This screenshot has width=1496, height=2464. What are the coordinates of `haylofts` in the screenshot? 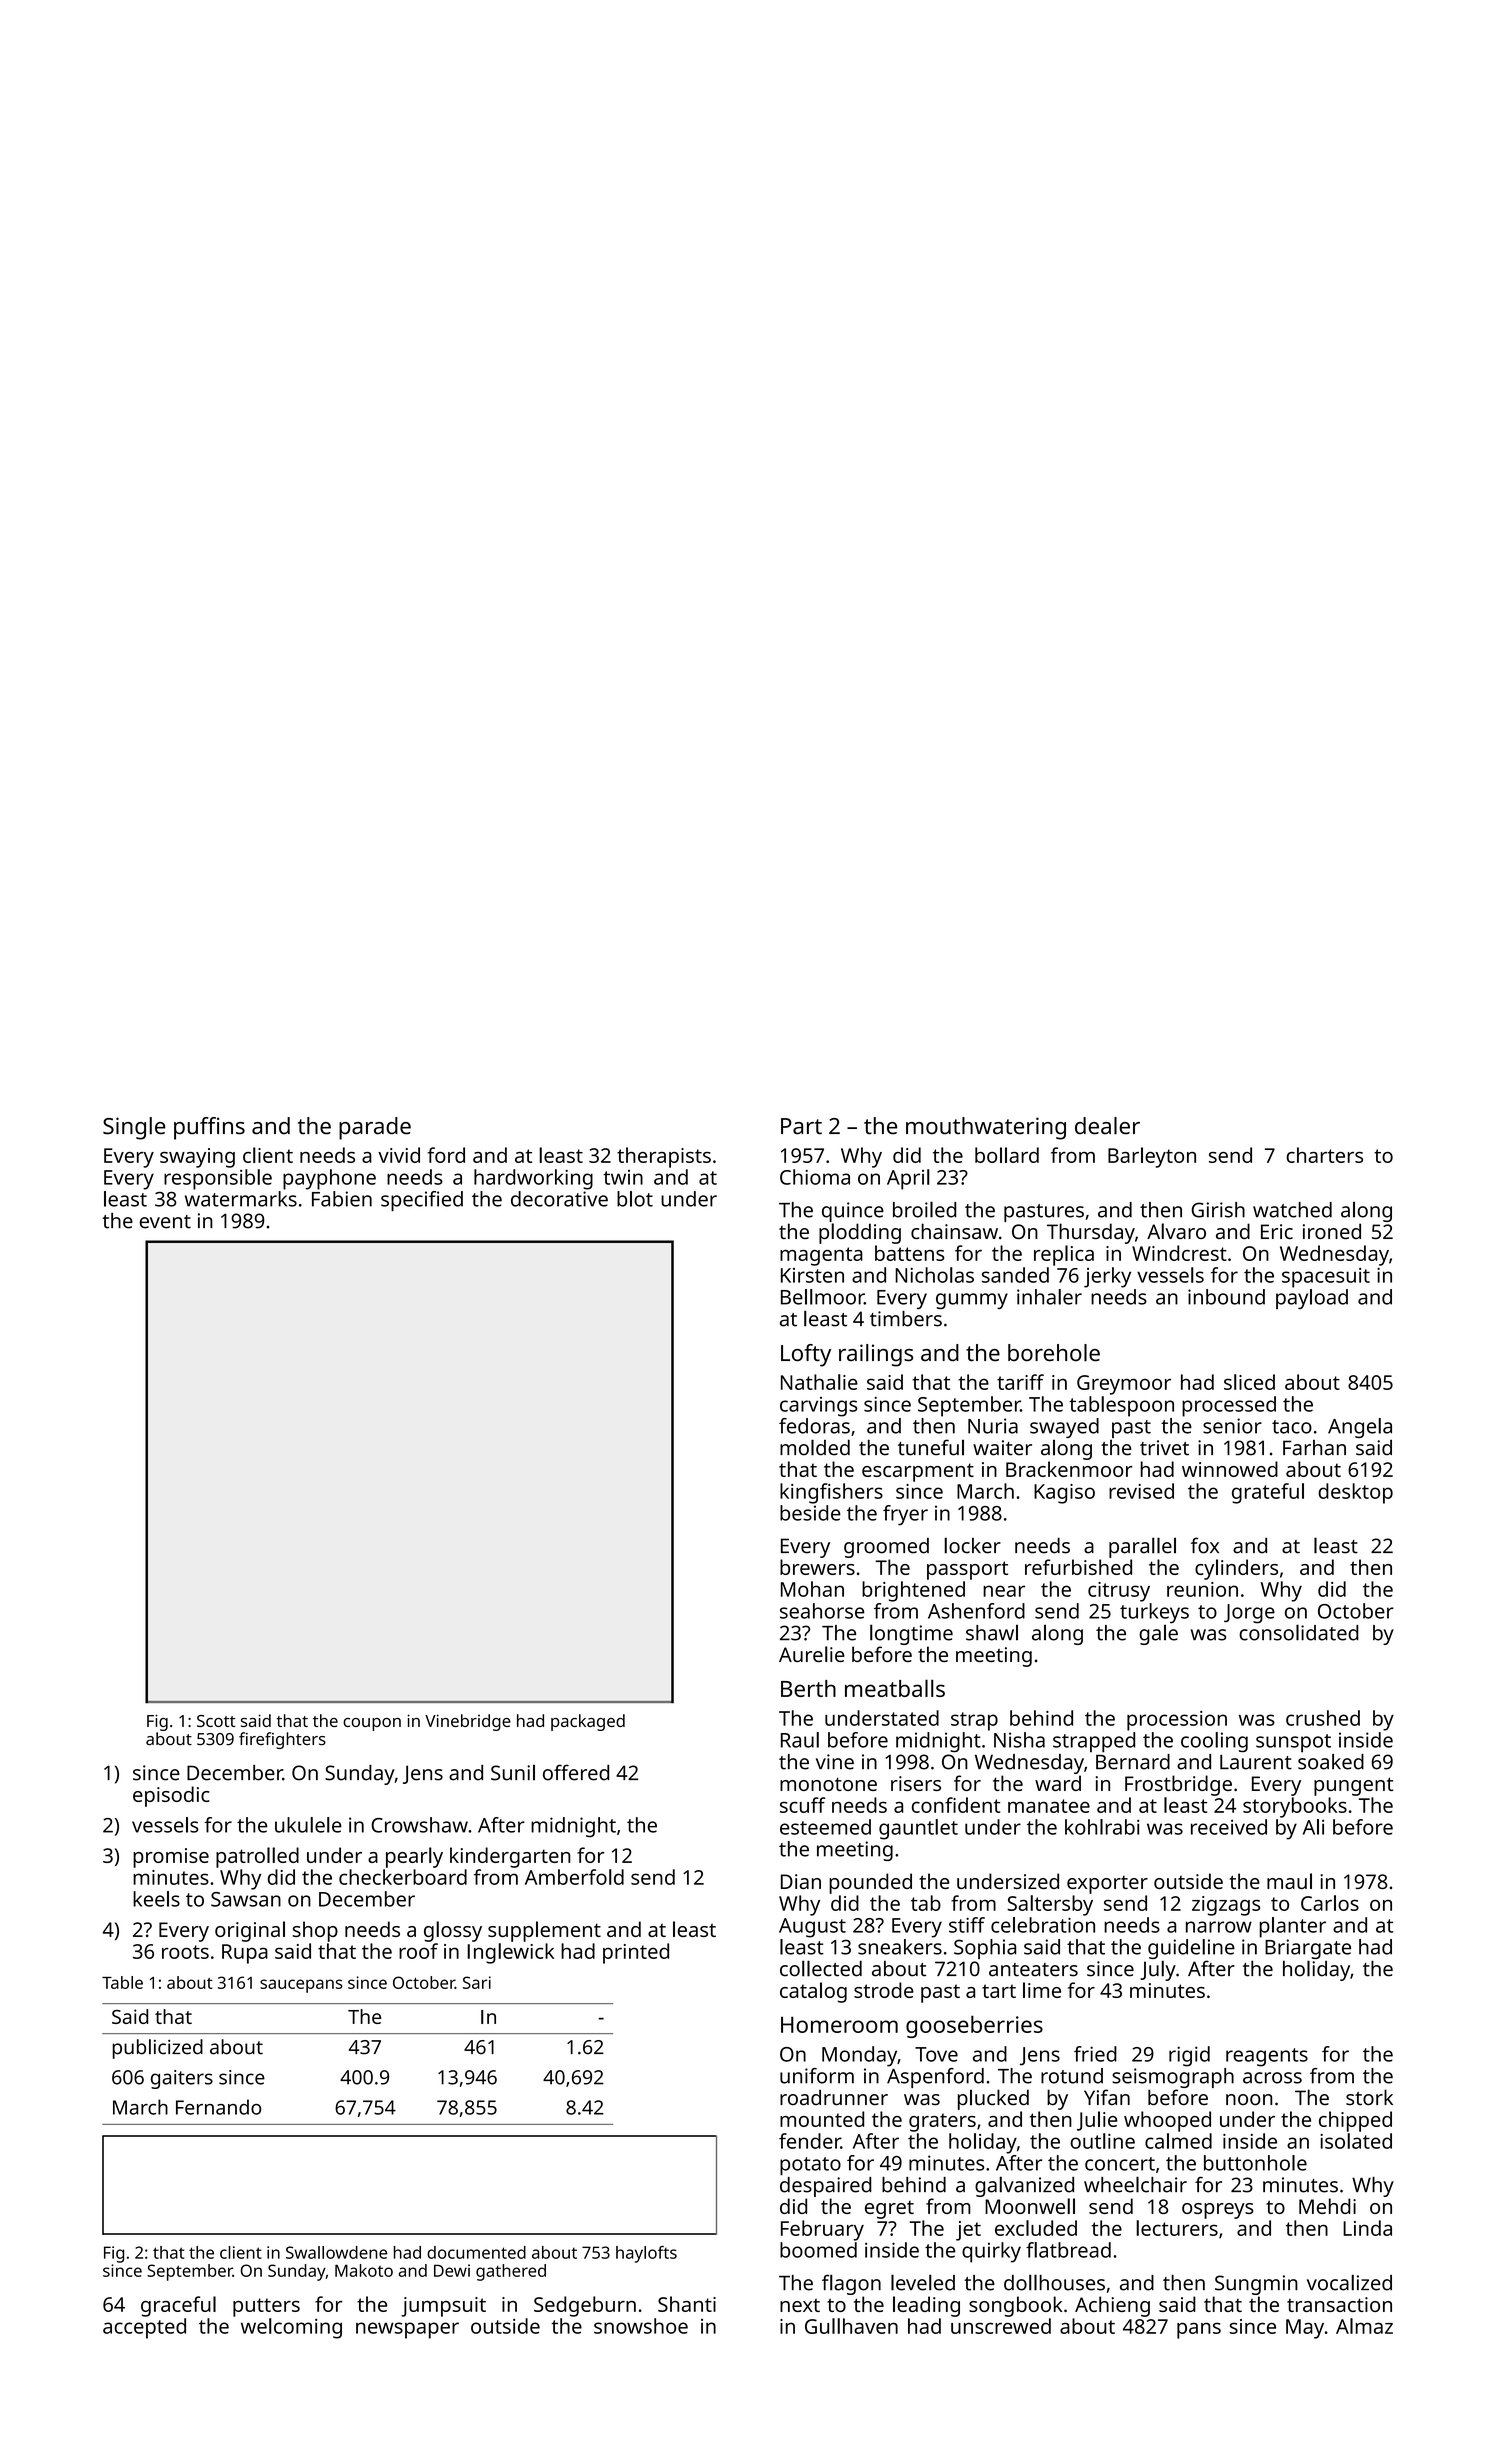 It's located at (646, 2254).
